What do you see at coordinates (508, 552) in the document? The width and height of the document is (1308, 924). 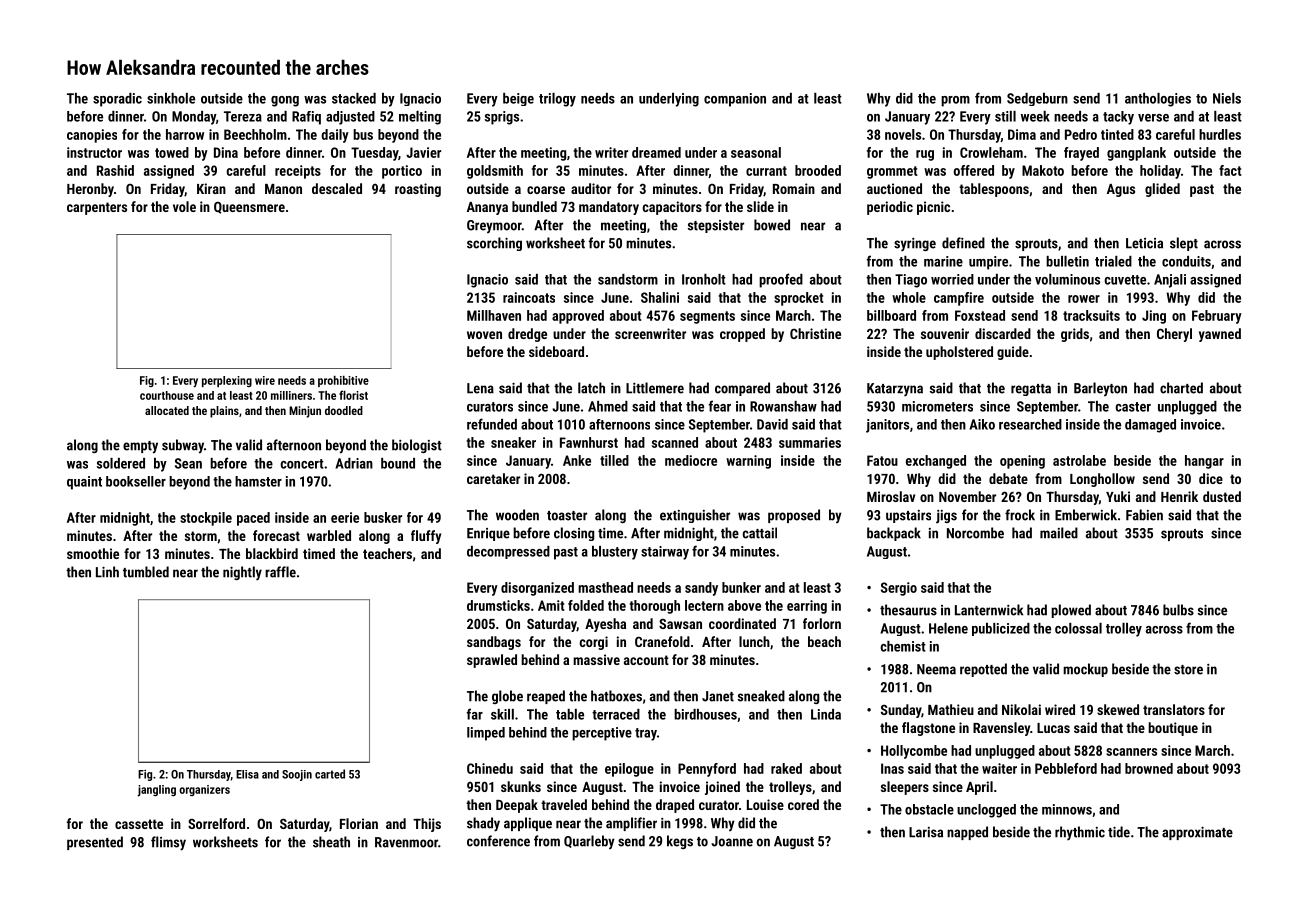 I see `decompressed` at bounding box center [508, 552].
